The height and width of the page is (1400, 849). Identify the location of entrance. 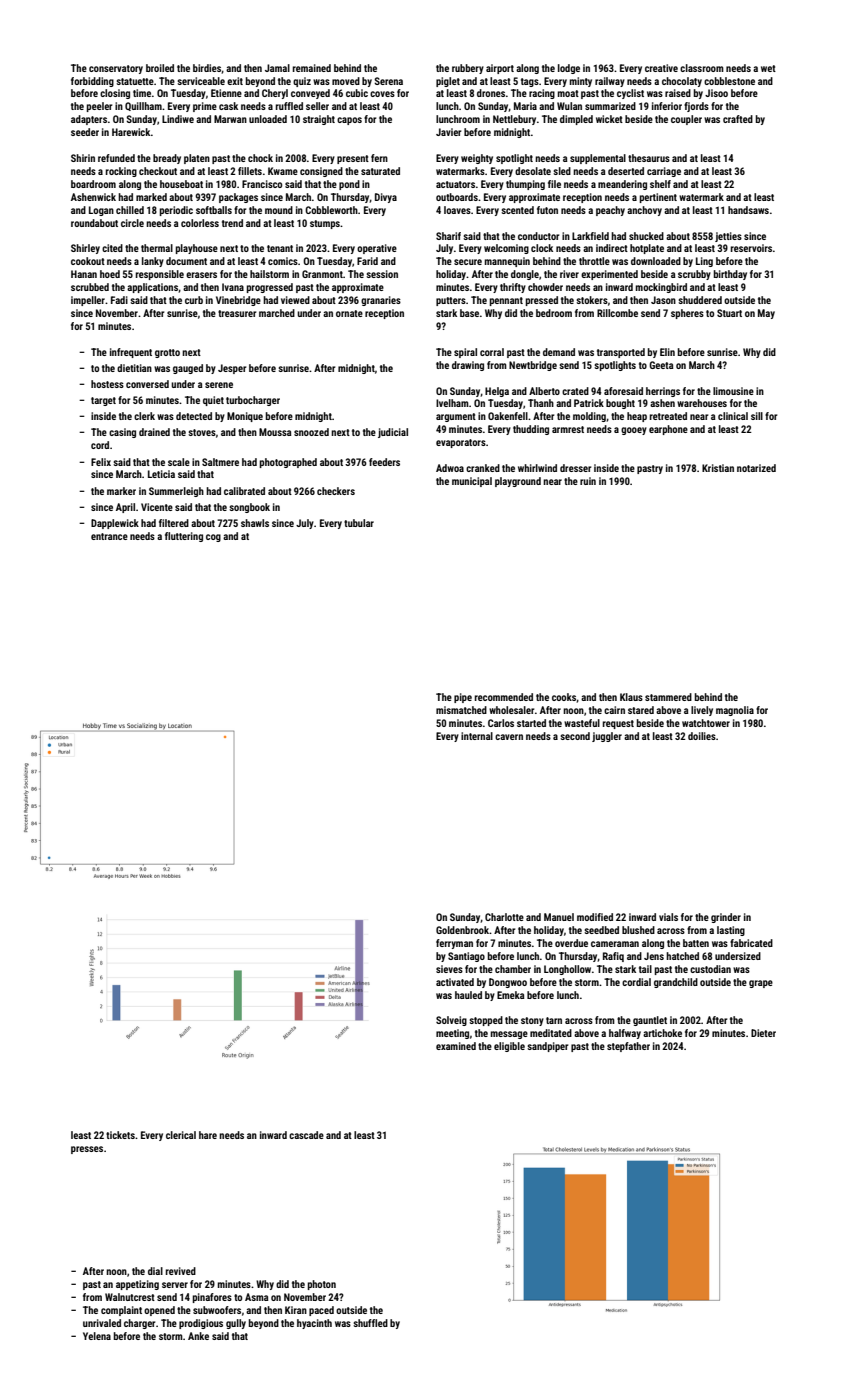
(109, 536).
